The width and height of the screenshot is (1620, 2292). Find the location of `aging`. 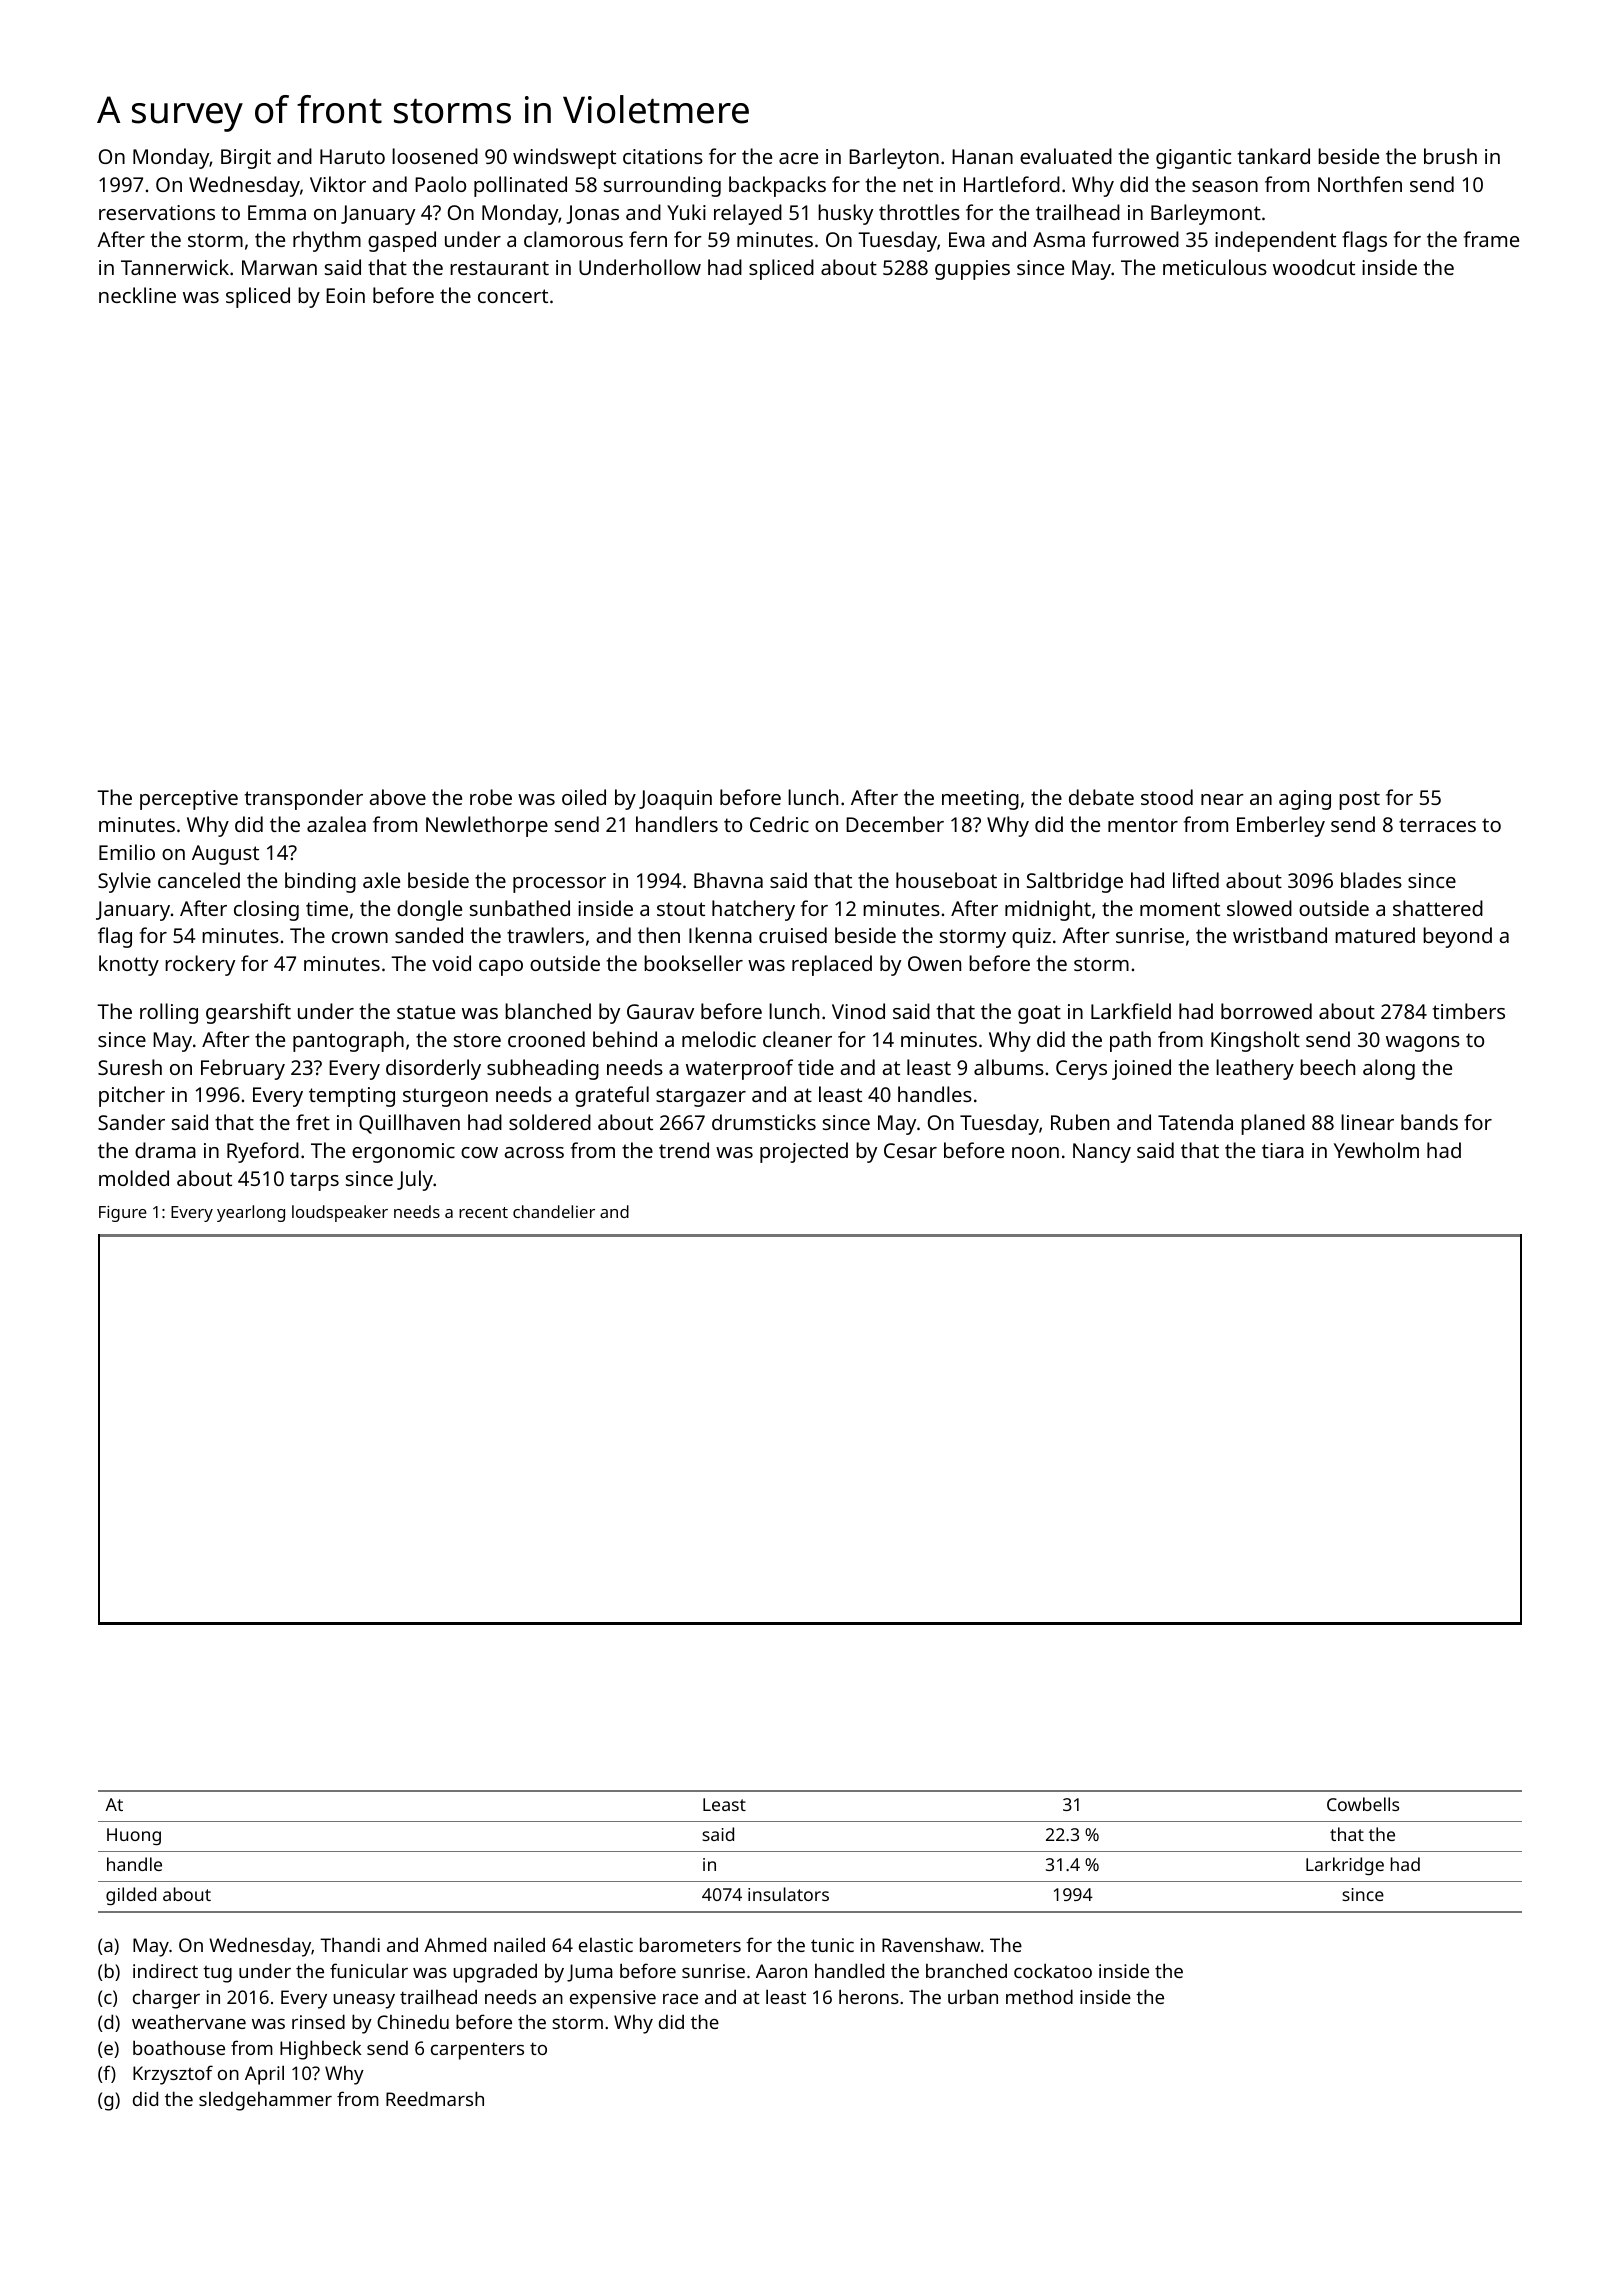

aging is located at coordinates (1305, 800).
